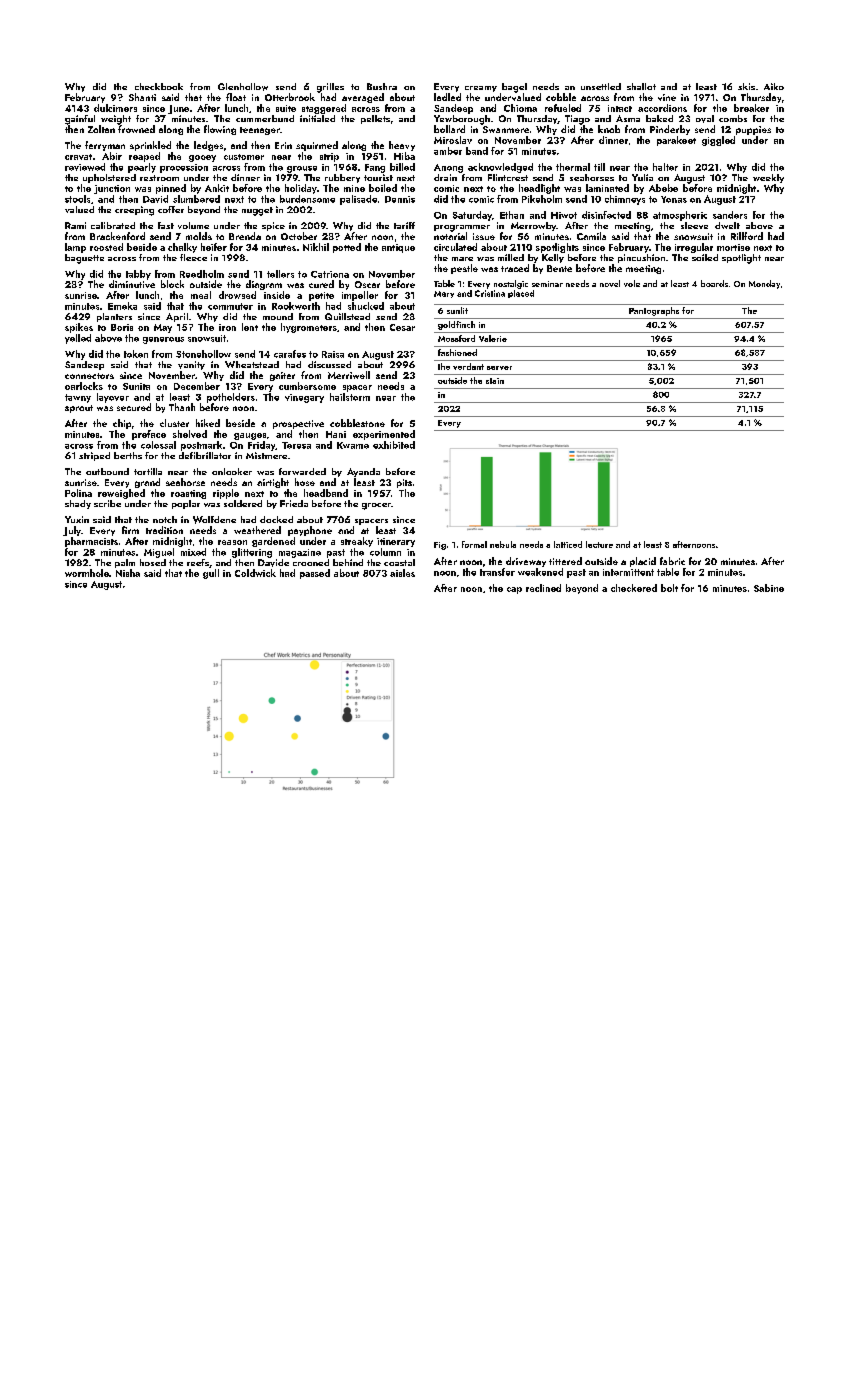 The image size is (849, 1400). Describe the element at coordinates (447, 97) in the screenshot. I see `ladled` at that location.
